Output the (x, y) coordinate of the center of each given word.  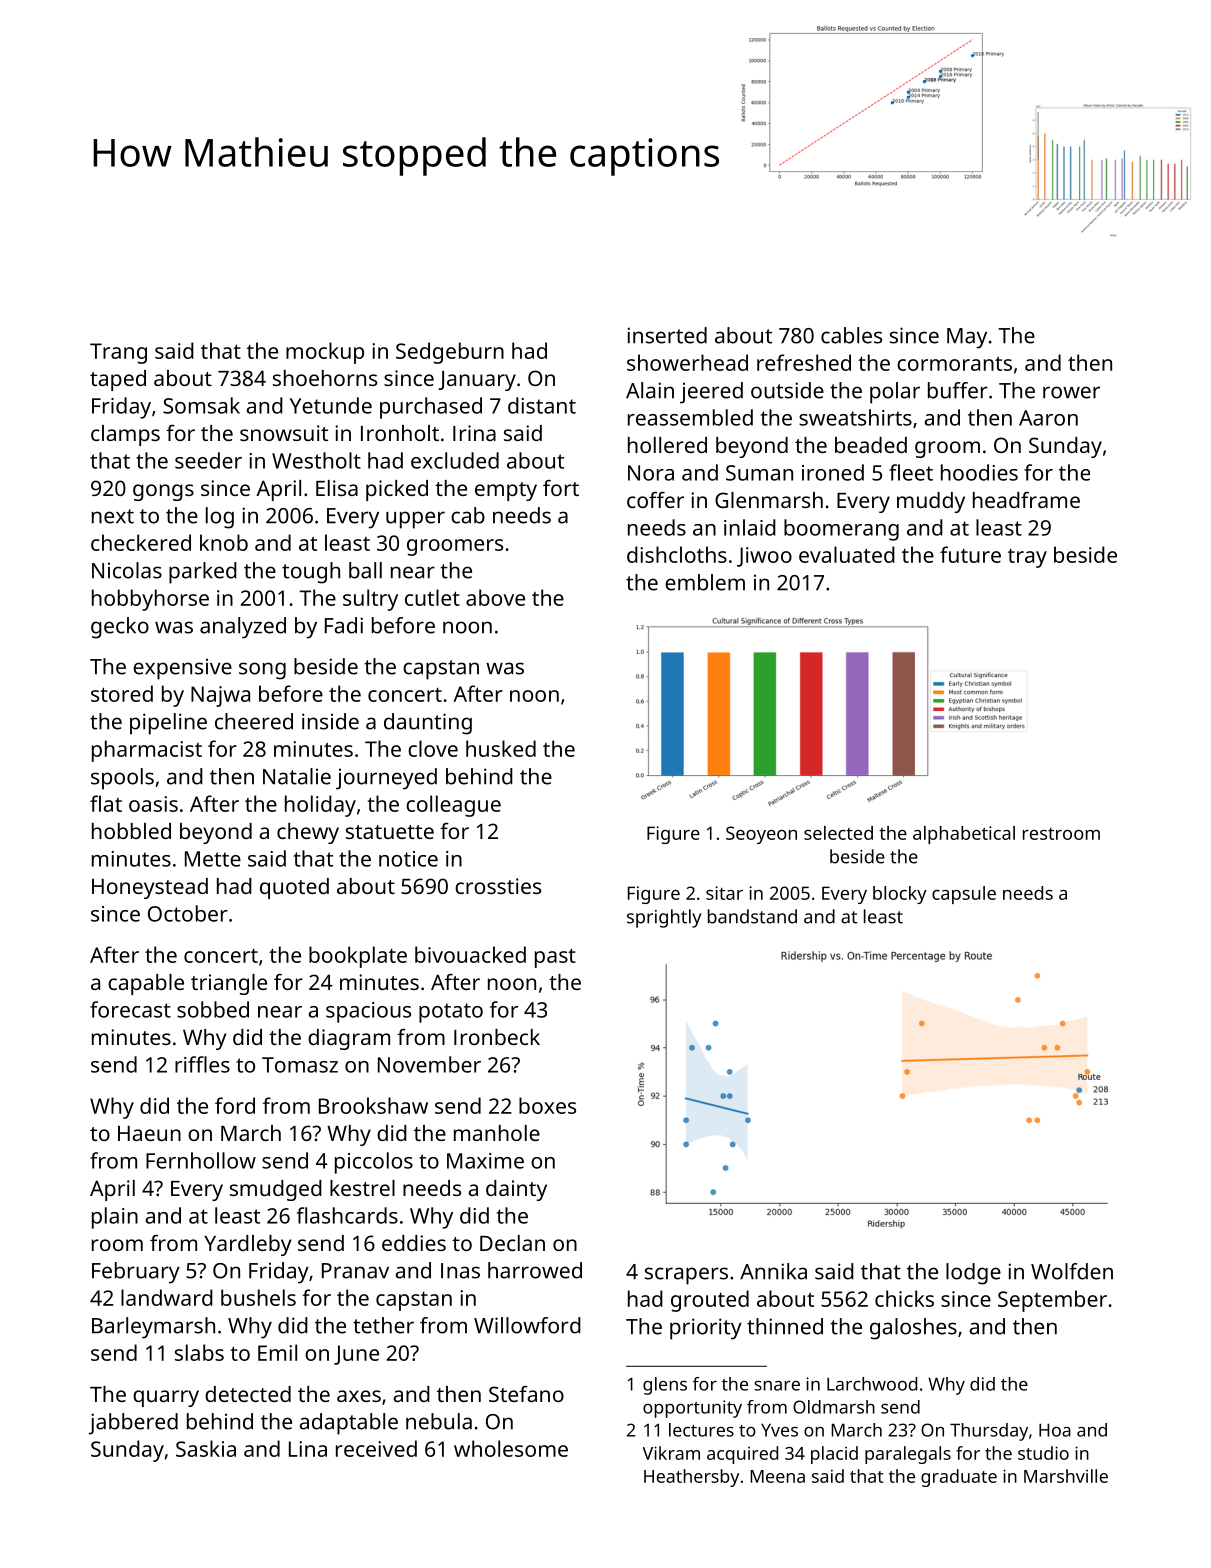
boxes (547, 1105)
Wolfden (1072, 1271)
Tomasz (300, 1065)
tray (1027, 558)
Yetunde (331, 405)
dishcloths (677, 554)
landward (167, 1297)
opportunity (692, 1409)
